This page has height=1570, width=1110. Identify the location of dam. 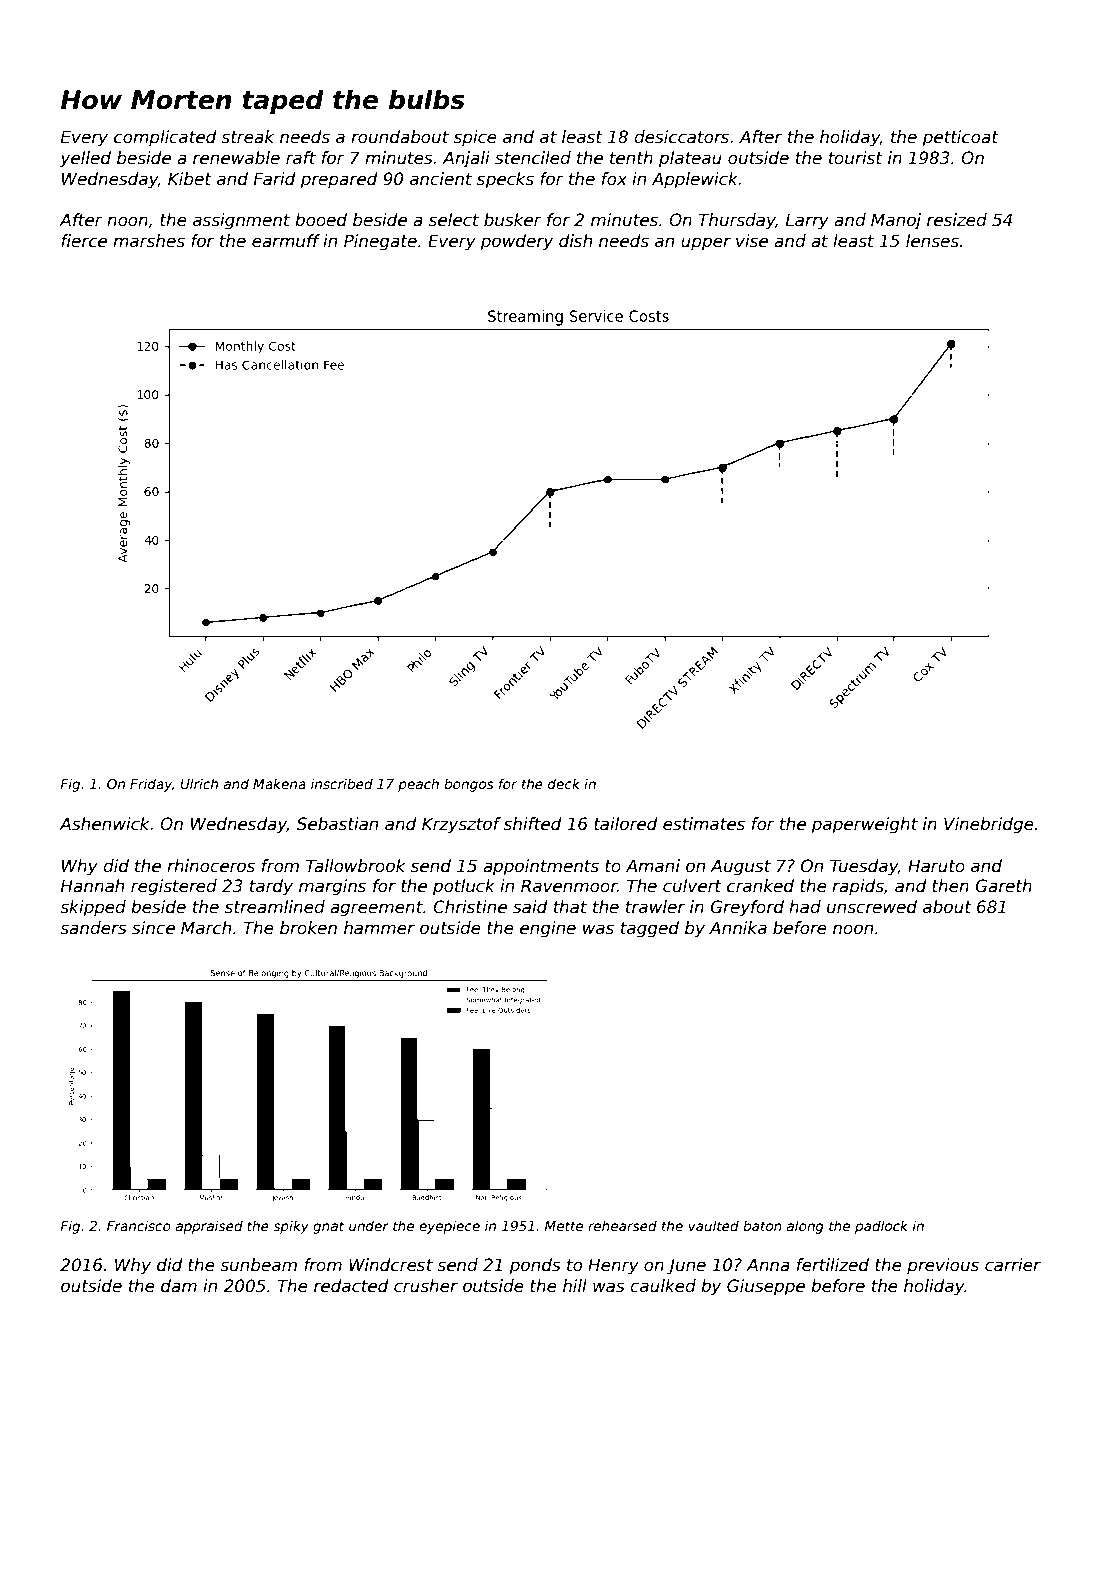
(179, 1286).
